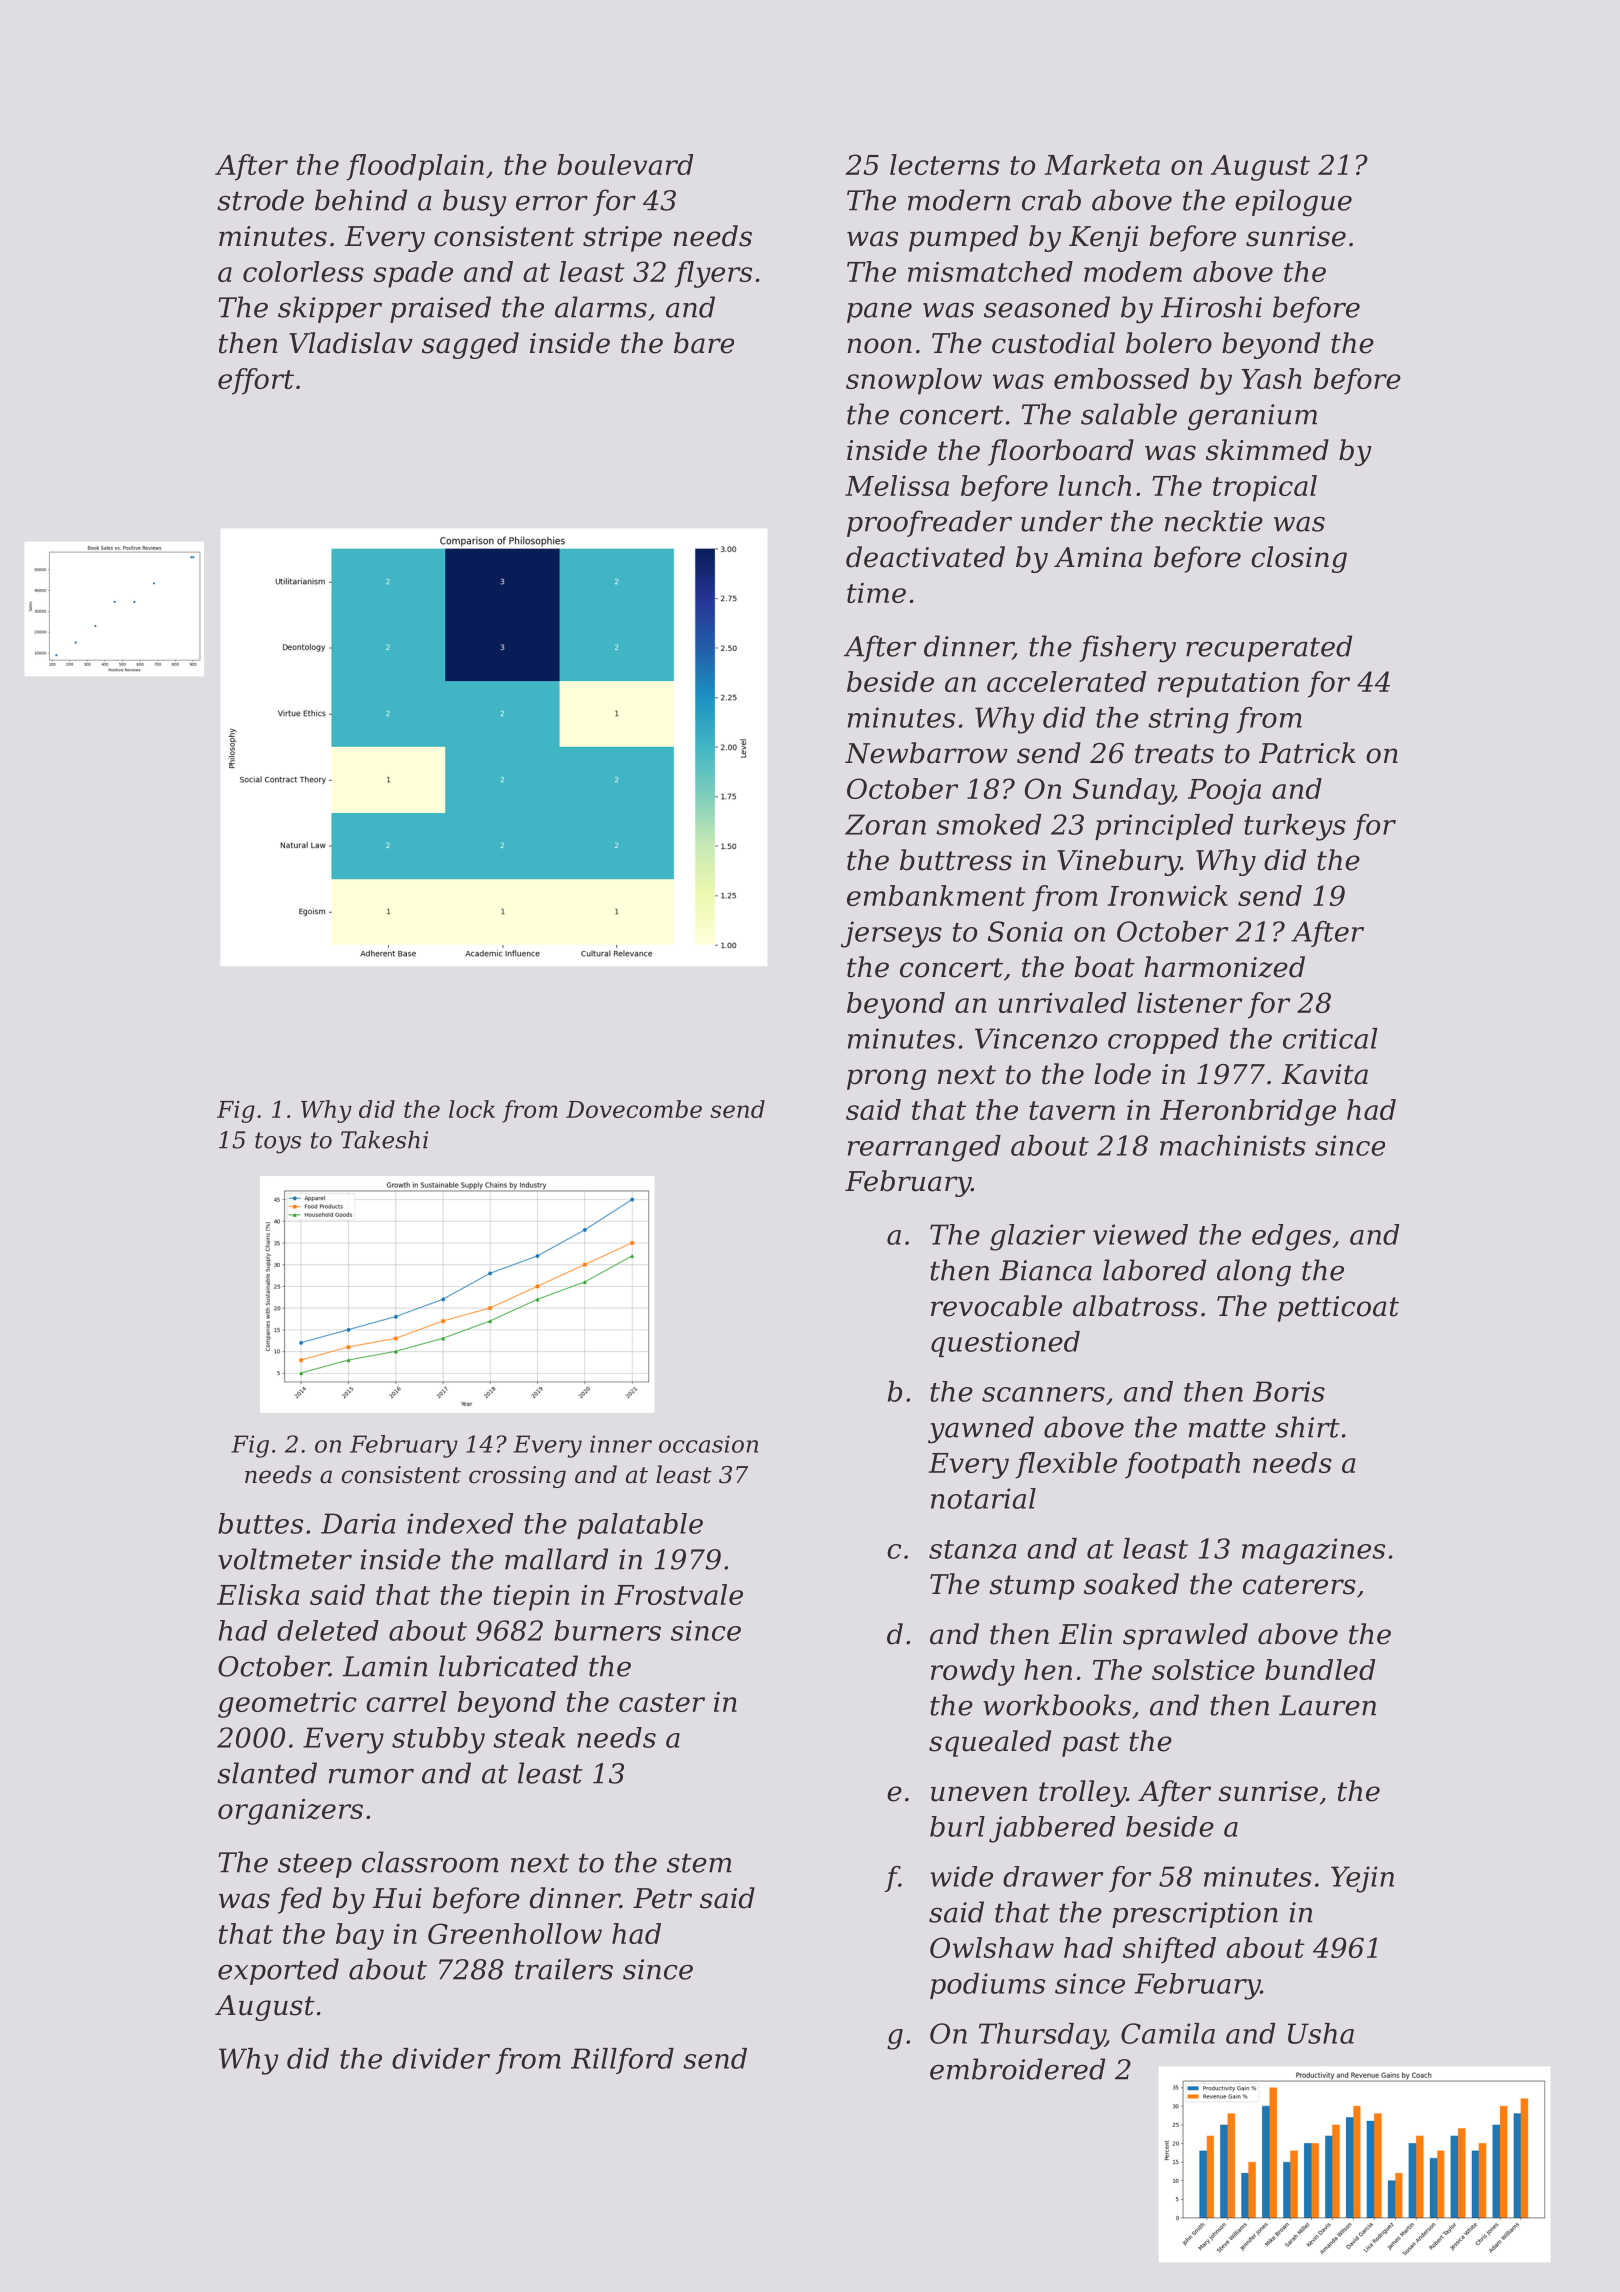 The height and width of the screenshot is (2292, 1620). Describe the element at coordinates (552, 203) in the screenshot. I see `error` at that location.
